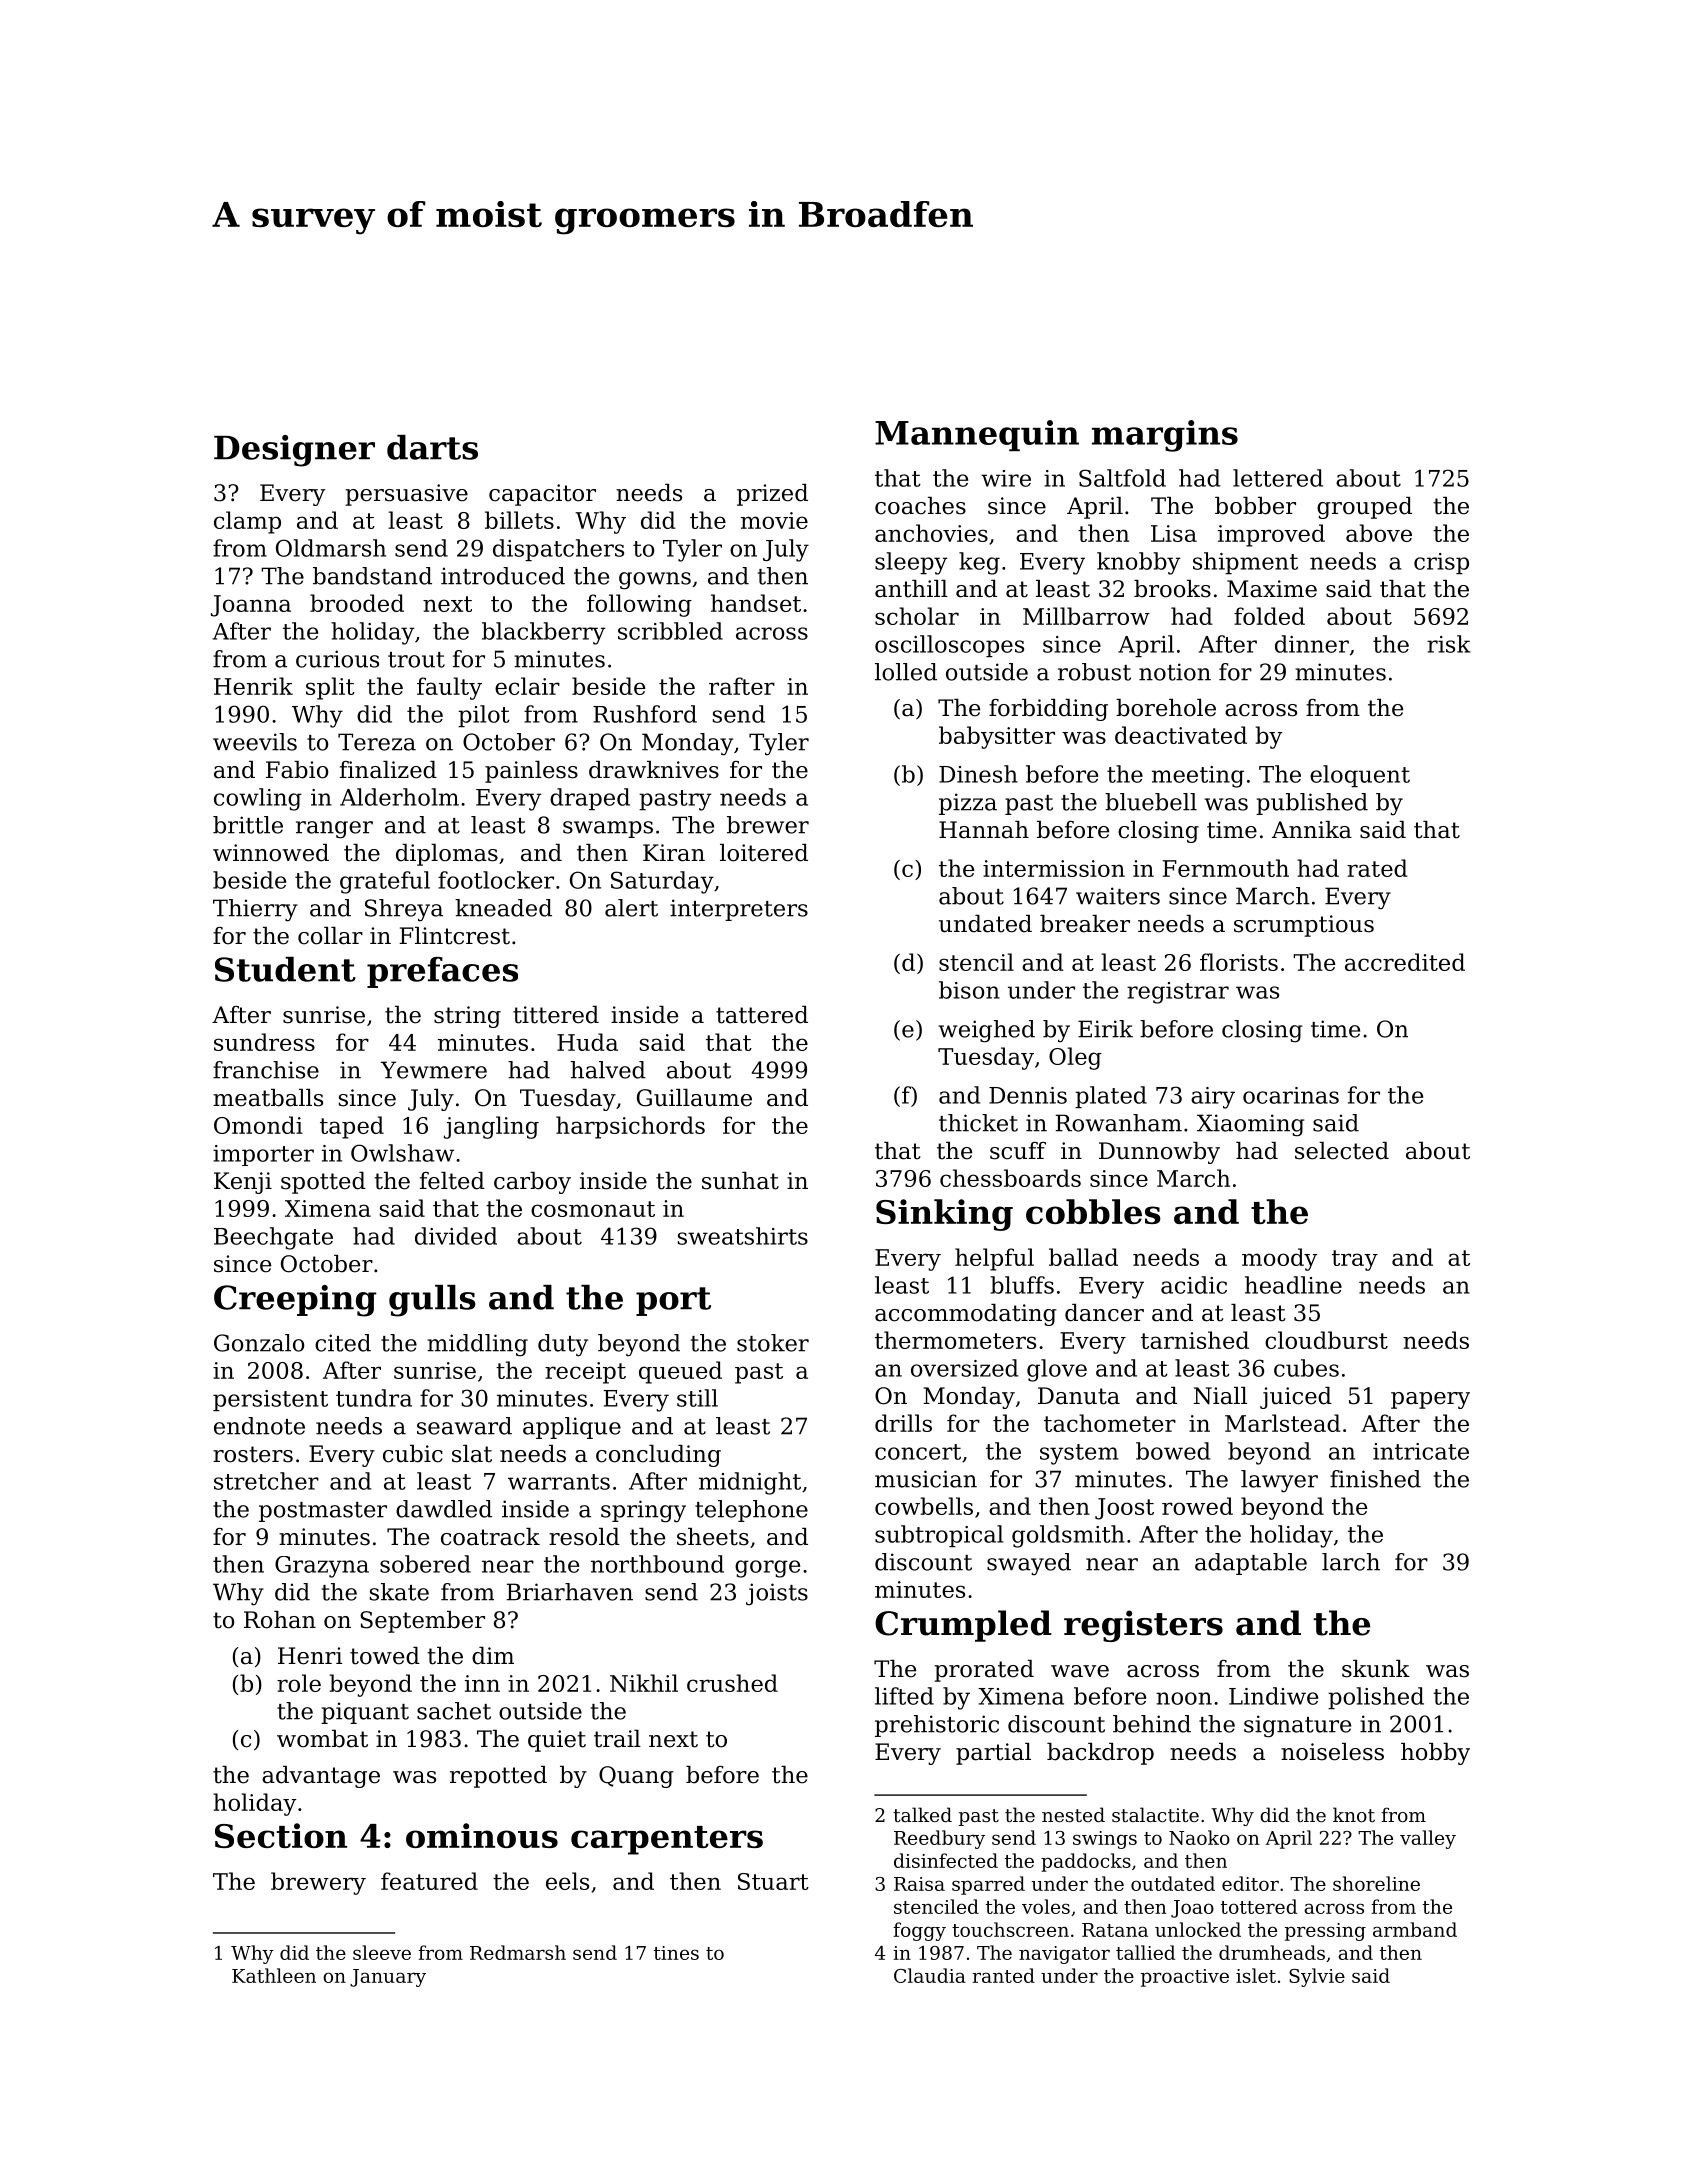 Image resolution: width=1683 pixels, height=2178 pixels. I want to click on Designer, so click(294, 451).
